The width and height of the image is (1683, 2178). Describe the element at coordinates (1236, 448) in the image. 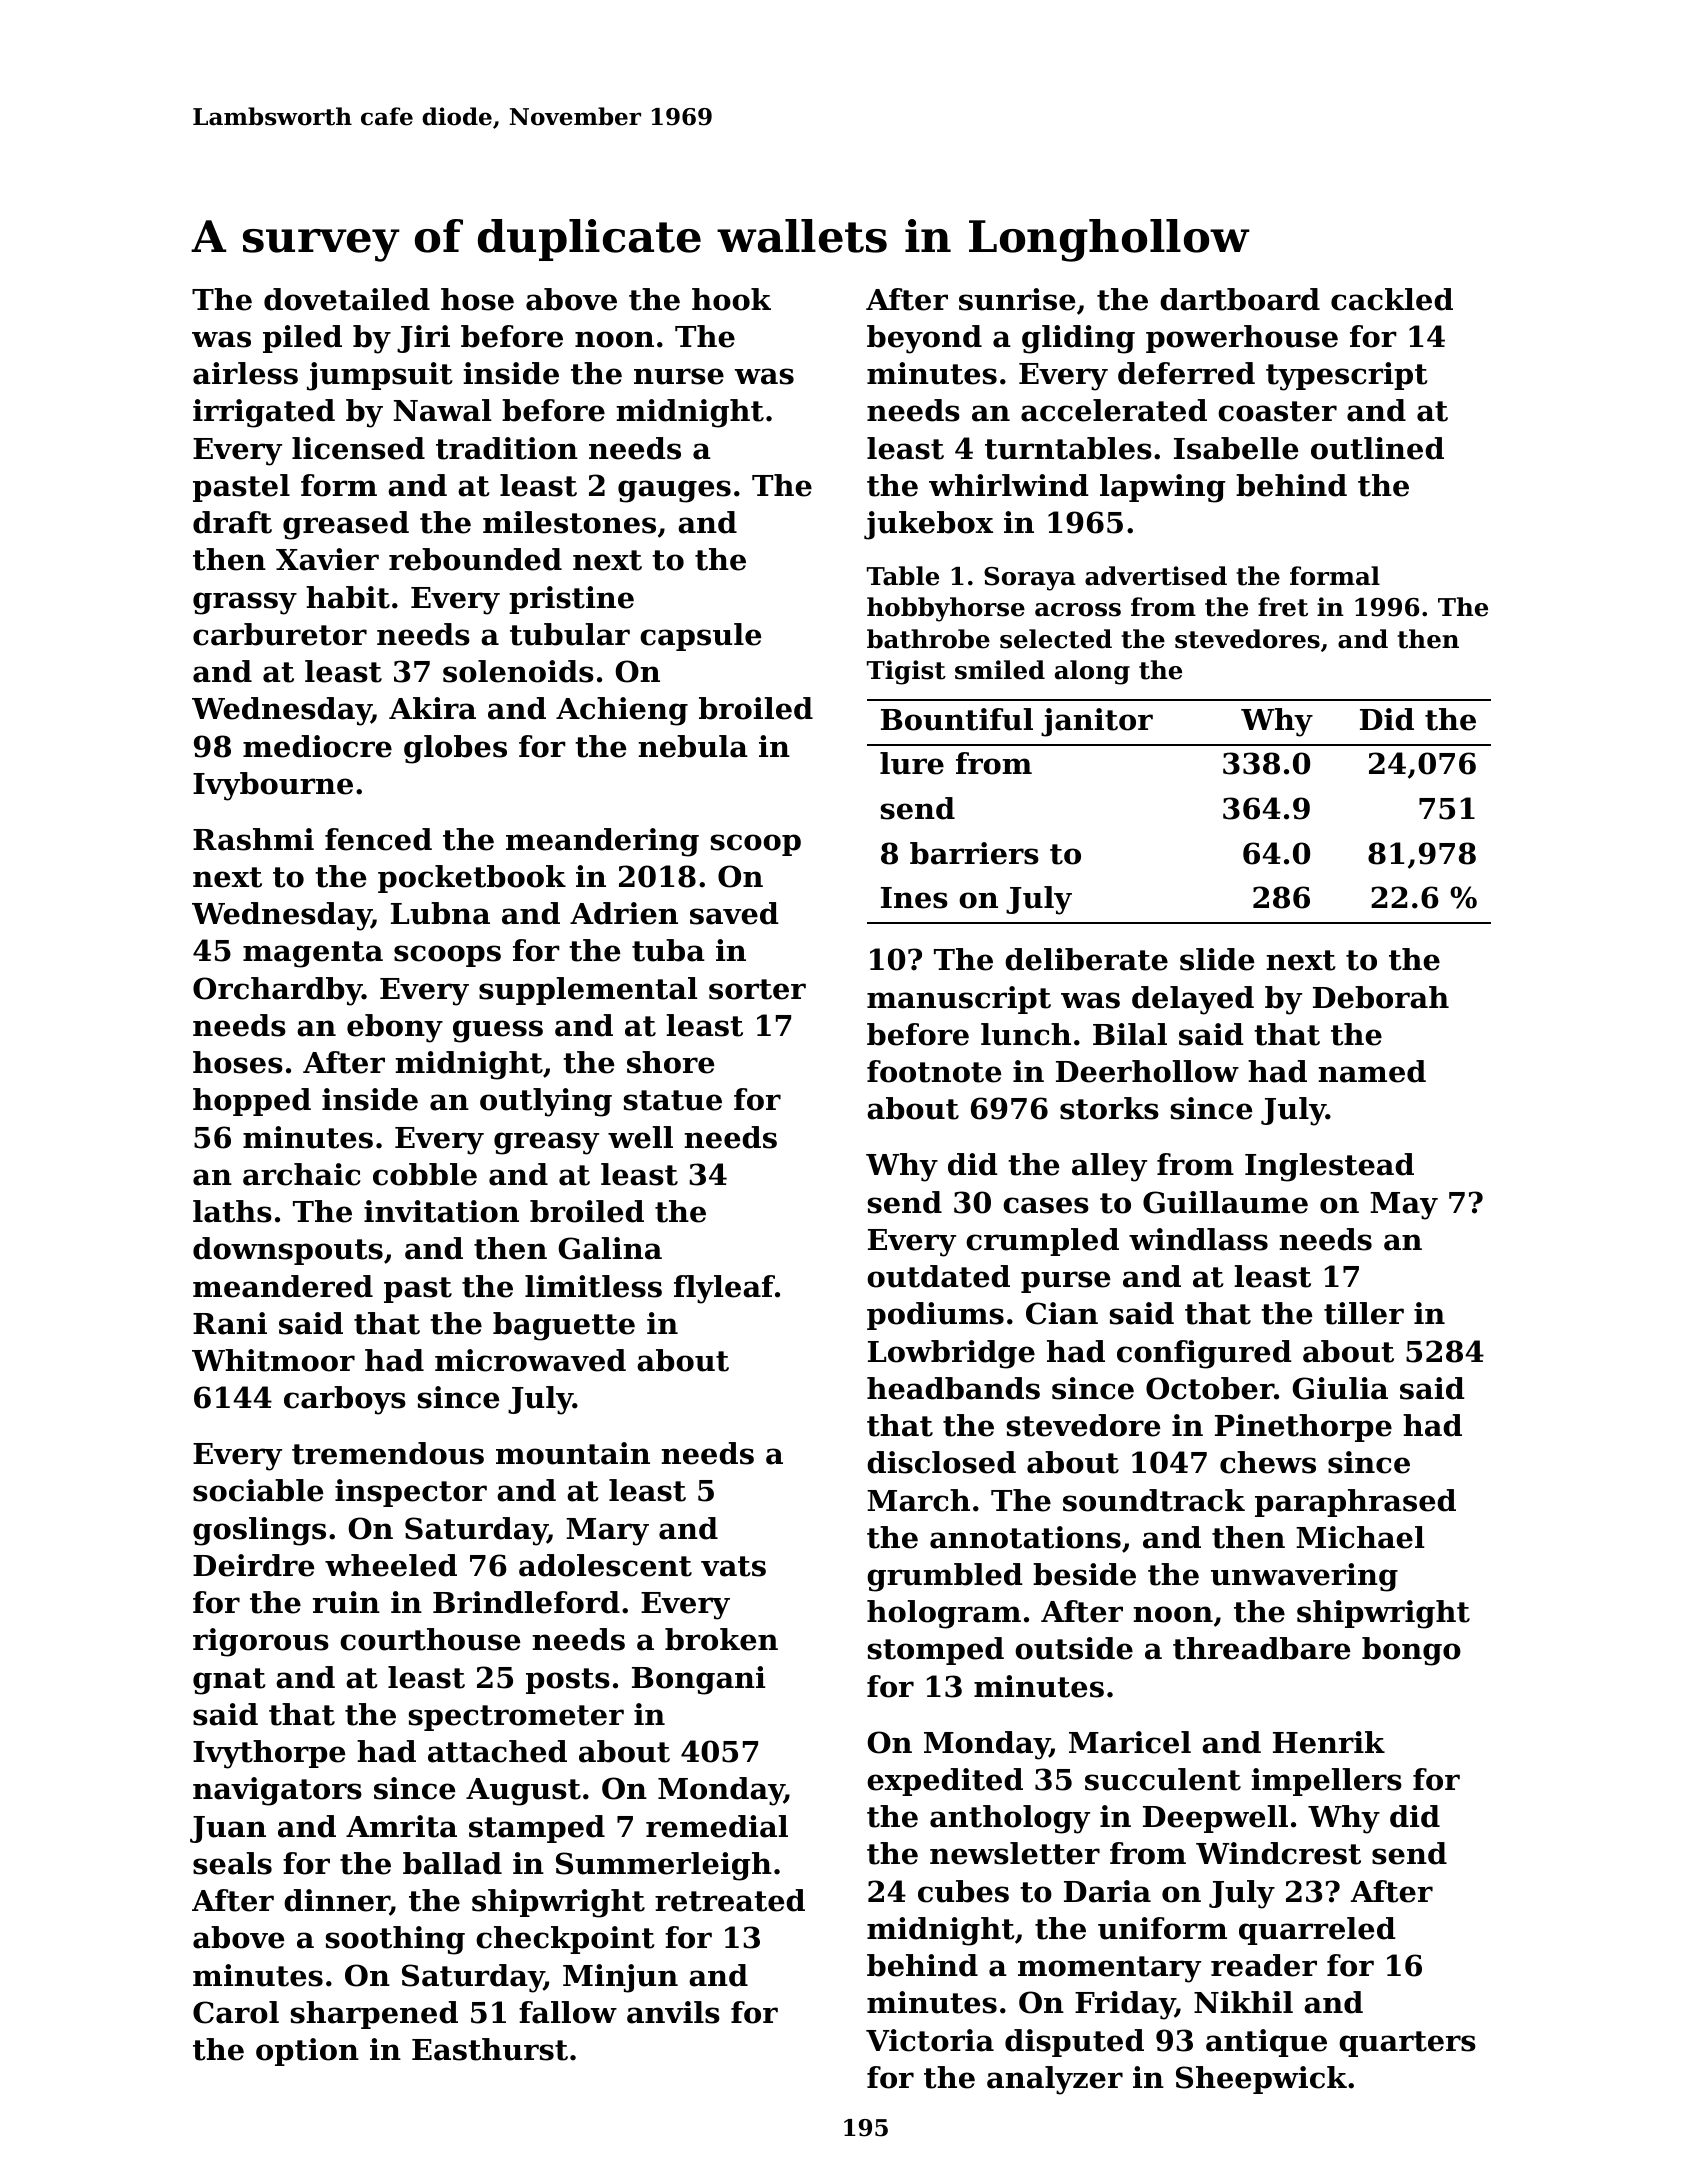

I see `Isabelle` at that location.
